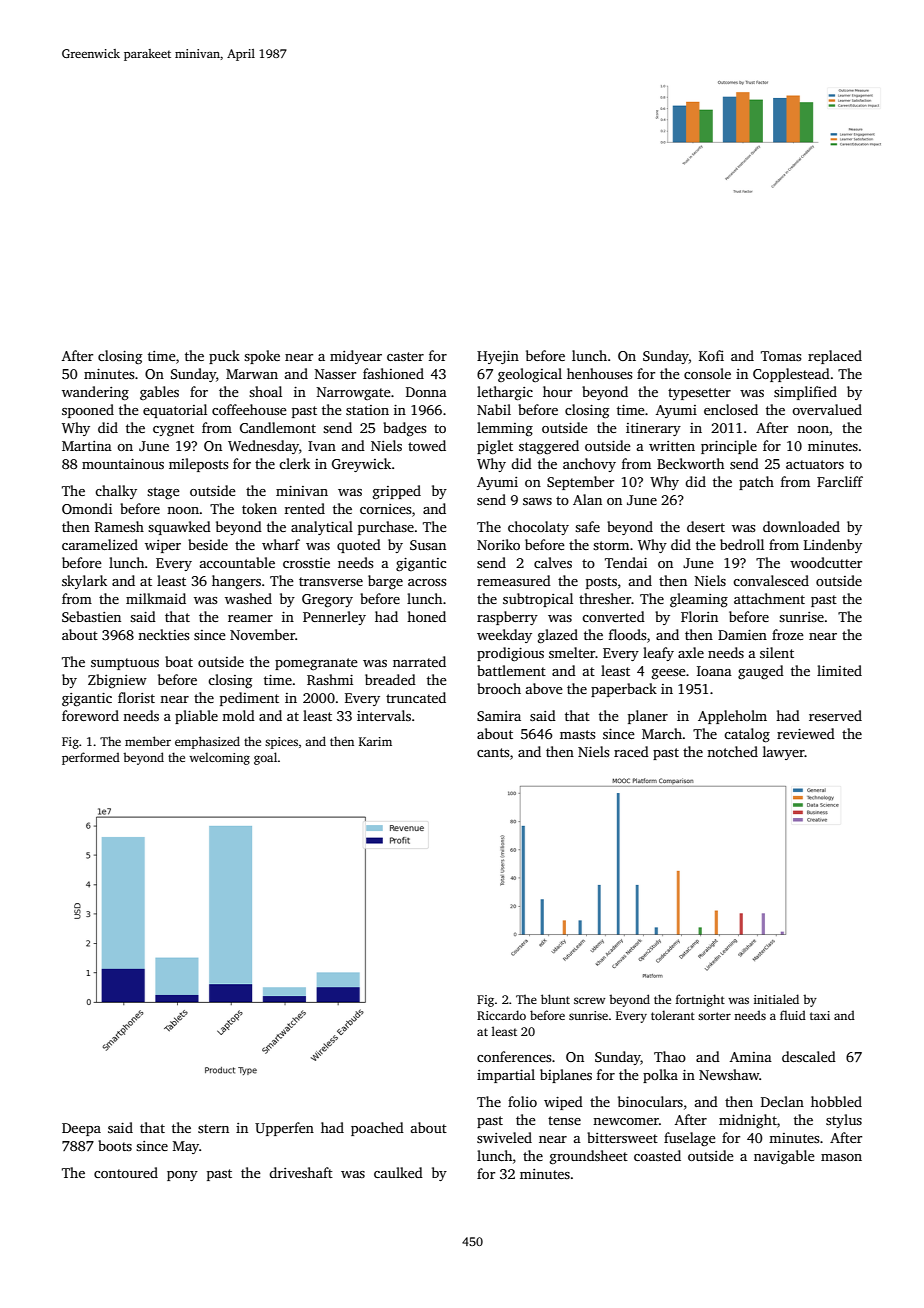  What do you see at coordinates (501, 1015) in the document?
I see `Riccardo` at bounding box center [501, 1015].
